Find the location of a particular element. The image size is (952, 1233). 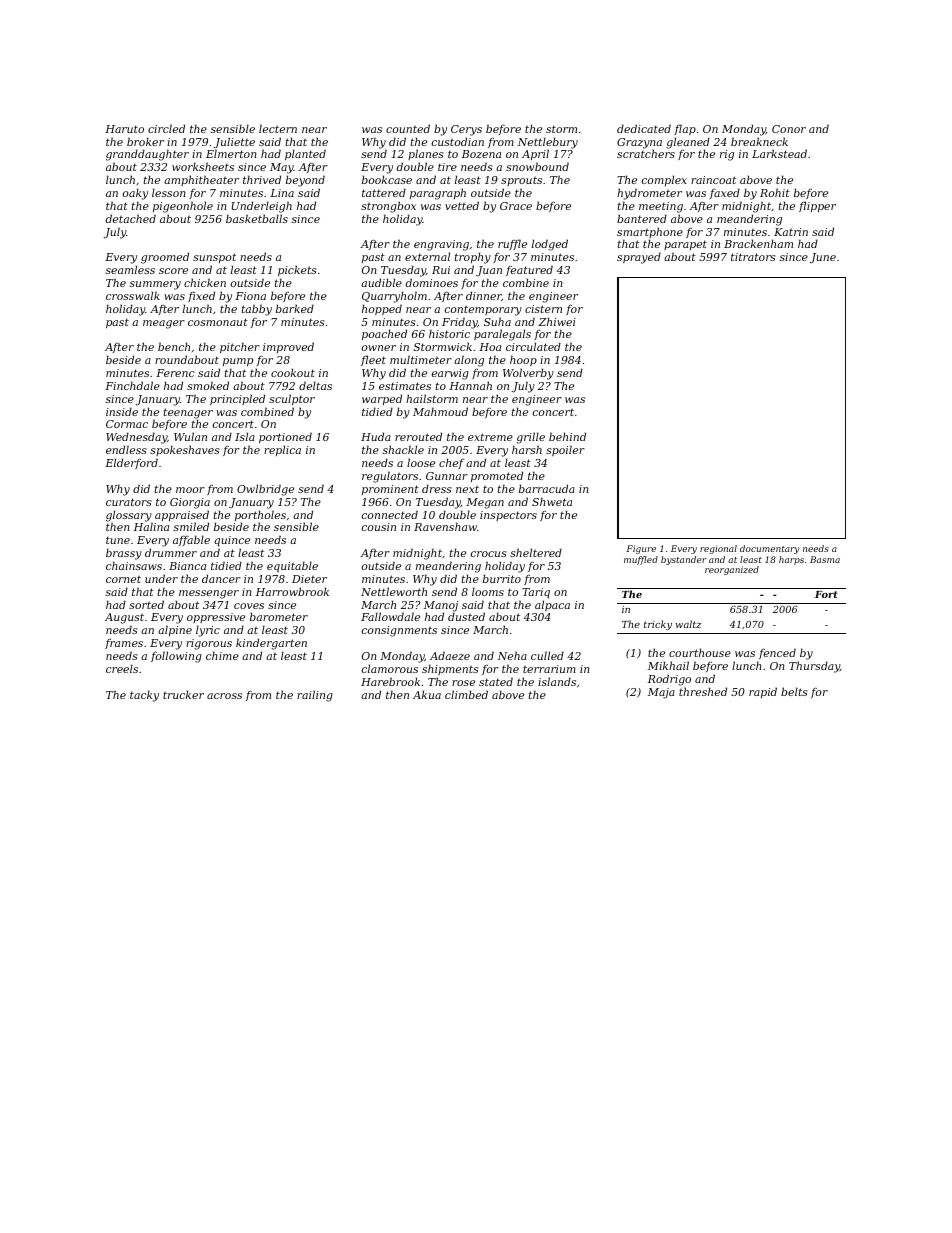

June is located at coordinates (822, 258).
